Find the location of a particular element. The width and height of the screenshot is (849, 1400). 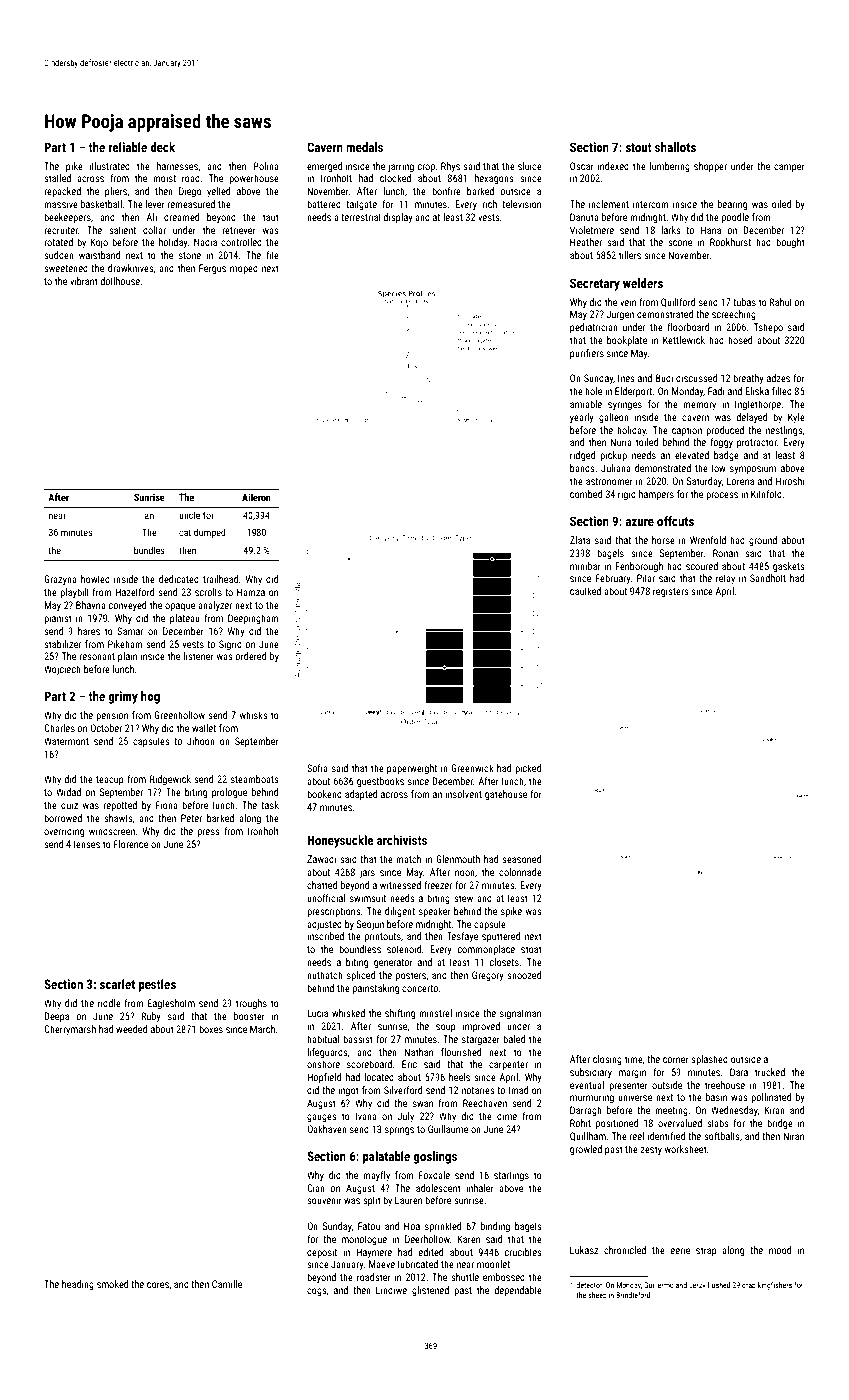

camper is located at coordinates (789, 168).
